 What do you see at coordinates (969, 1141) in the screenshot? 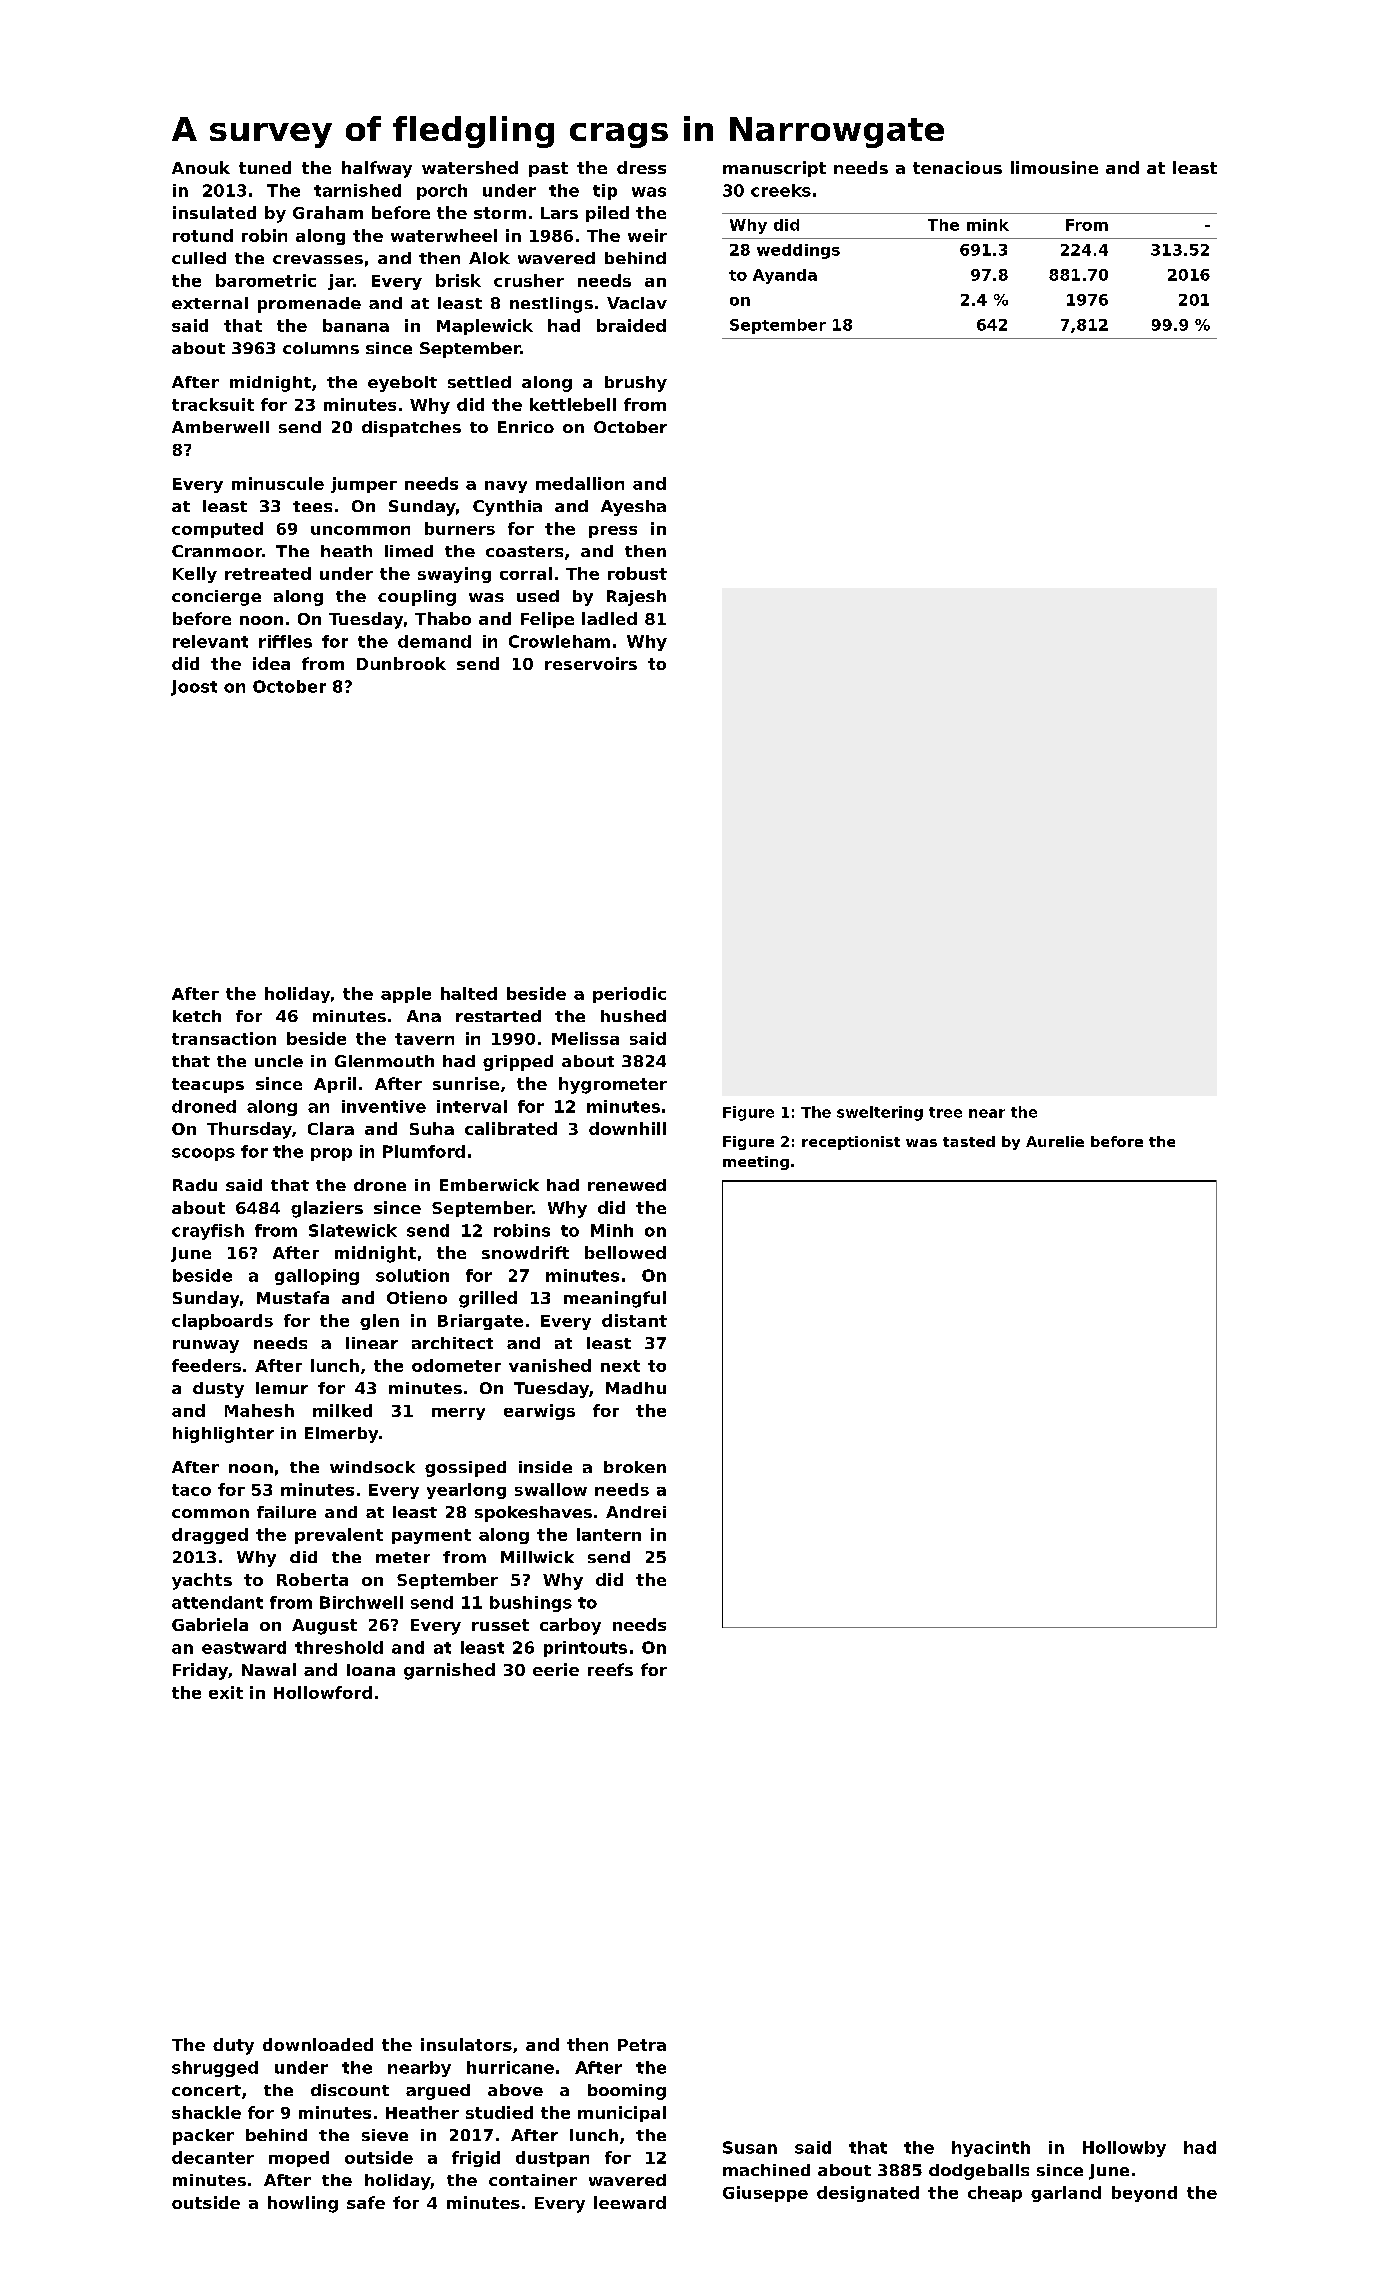
I see `tasted` at bounding box center [969, 1141].
